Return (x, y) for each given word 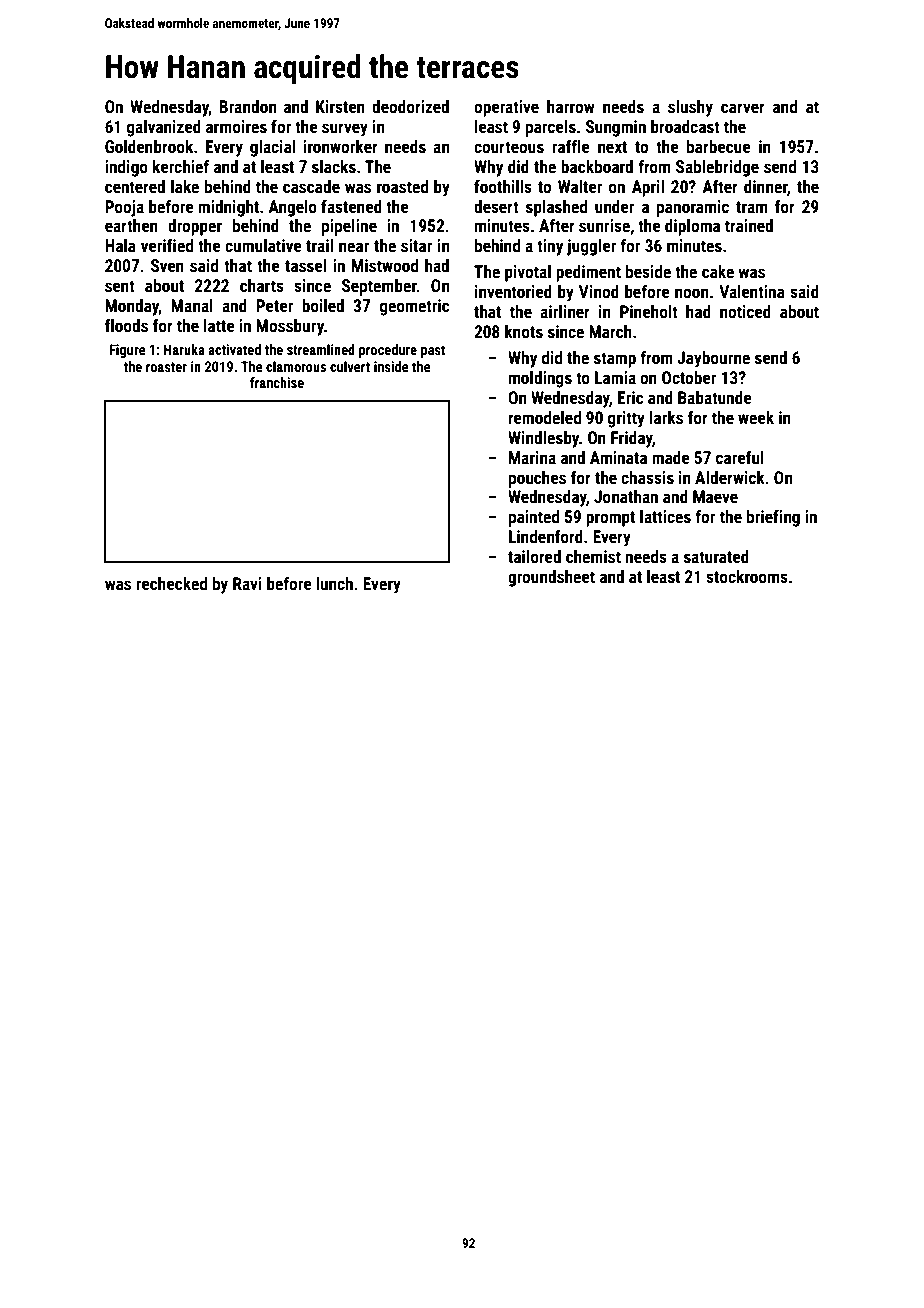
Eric (631, 397)
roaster (166, 367)
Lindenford (546, 536)
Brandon (247, 106)
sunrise (604, 225)
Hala (120, 245)
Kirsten (340, 106)
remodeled (545, 417)
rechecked (171, 583)
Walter (580, 186)
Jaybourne (713, 359)
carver (743, 108)
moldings (540, 379)
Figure (127, 351)
